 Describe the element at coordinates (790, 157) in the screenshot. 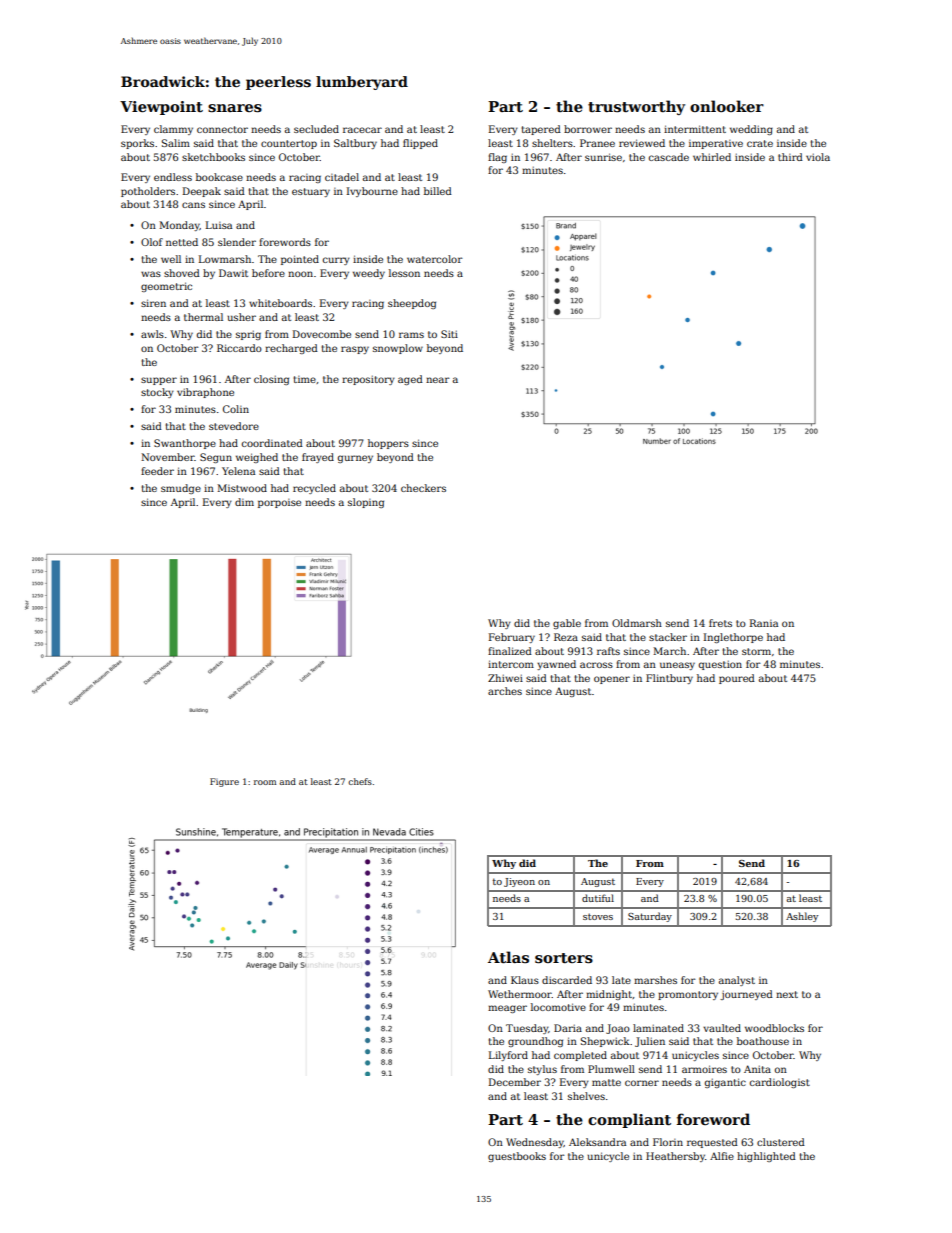

I see `third` at that location.
